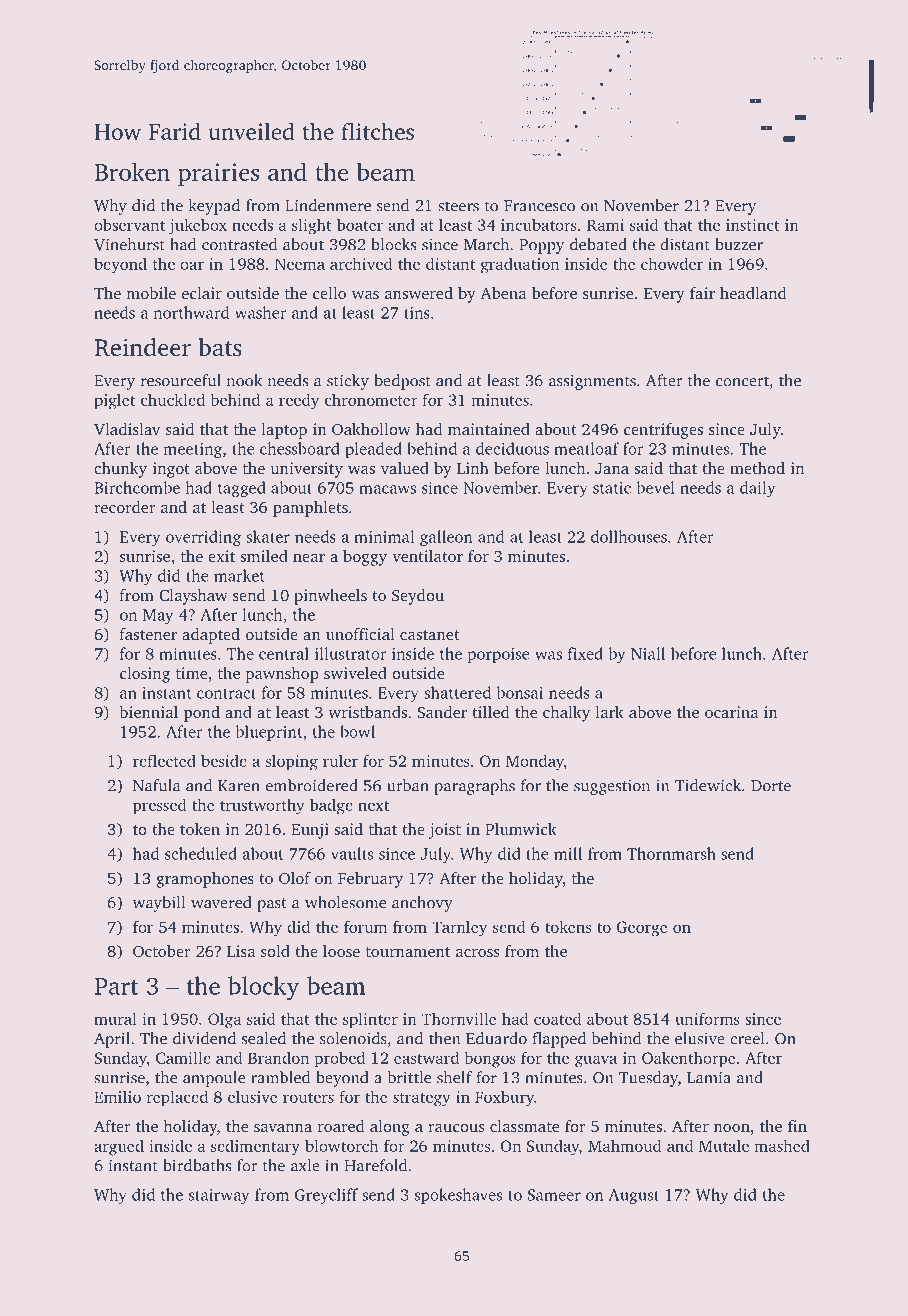 Image resolution: width=908 pixels, height=1316 pixels. Describe the element at coordinates (201, 853) in the screenshot. I see `scheduled` at that location.
